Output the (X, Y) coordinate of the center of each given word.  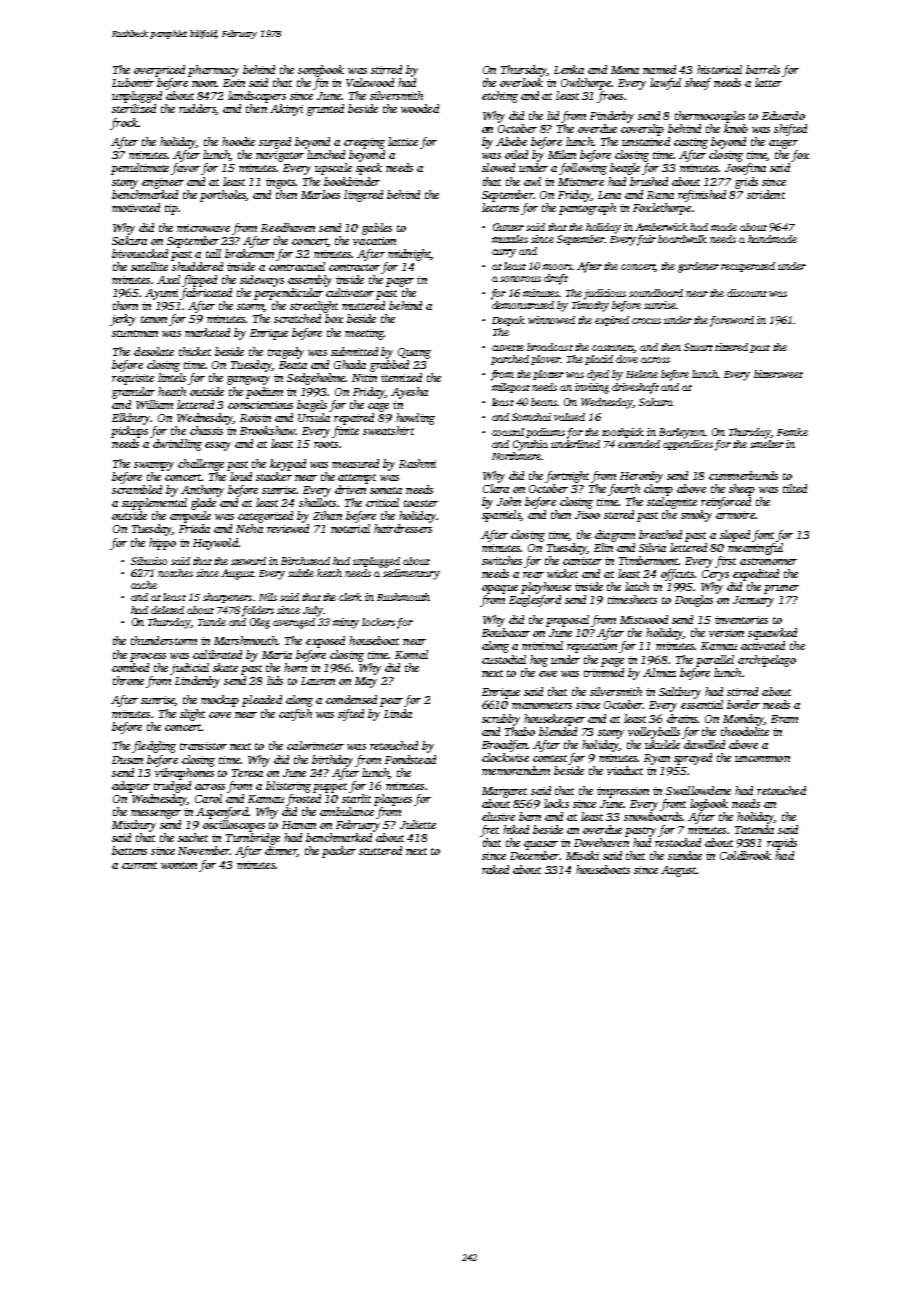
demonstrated (523, 305)
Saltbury (680, 693)
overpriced (159, 71)
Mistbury (134, 826)
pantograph (587, 209)
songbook (321, 71)
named (659, 69)
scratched (297, 318)
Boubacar (506, 632)
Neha (249, 528)
